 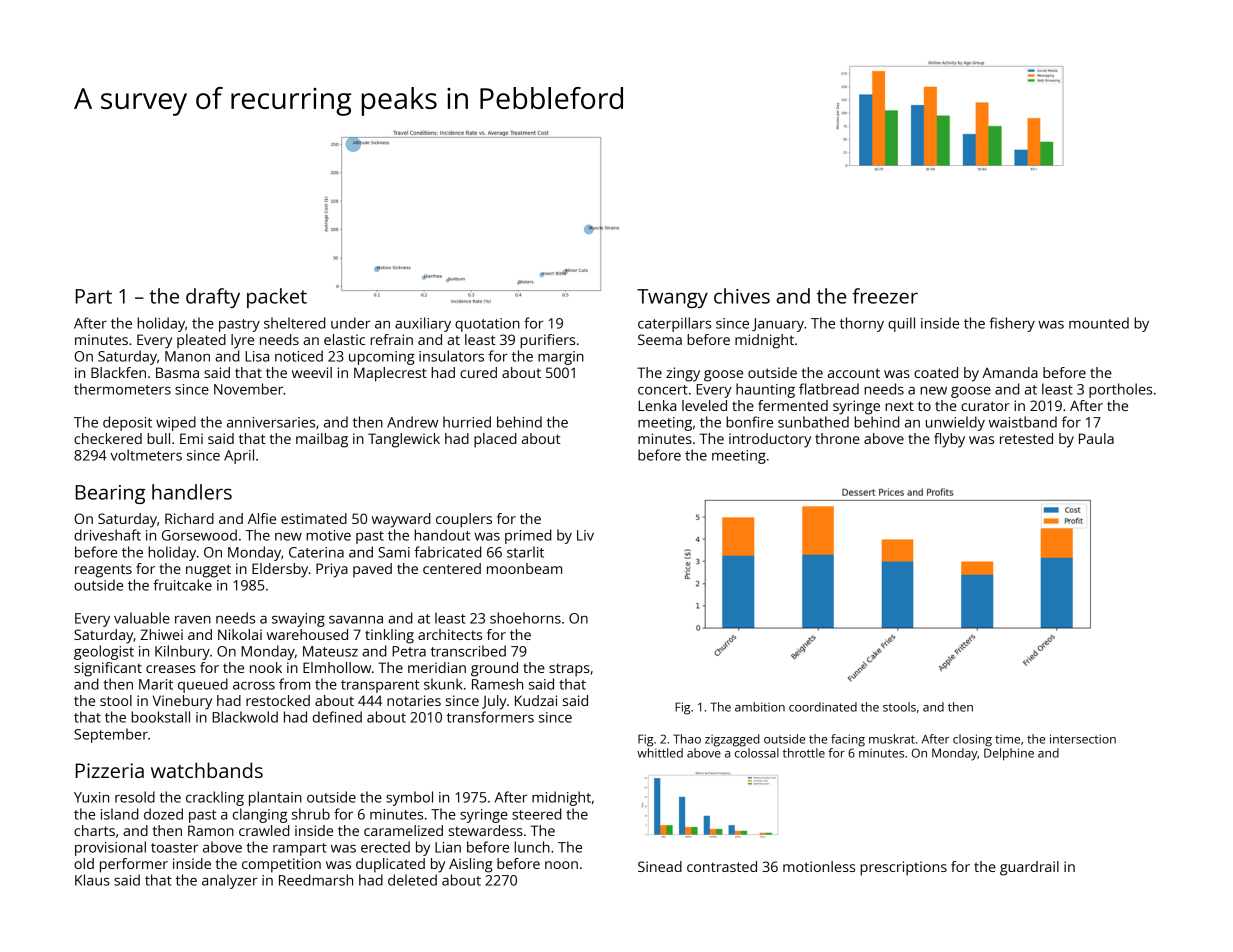 What do you see at coordinates (1083, 739) in the screenshot?
I see `intersection` at bounding box center [1083, 739].
